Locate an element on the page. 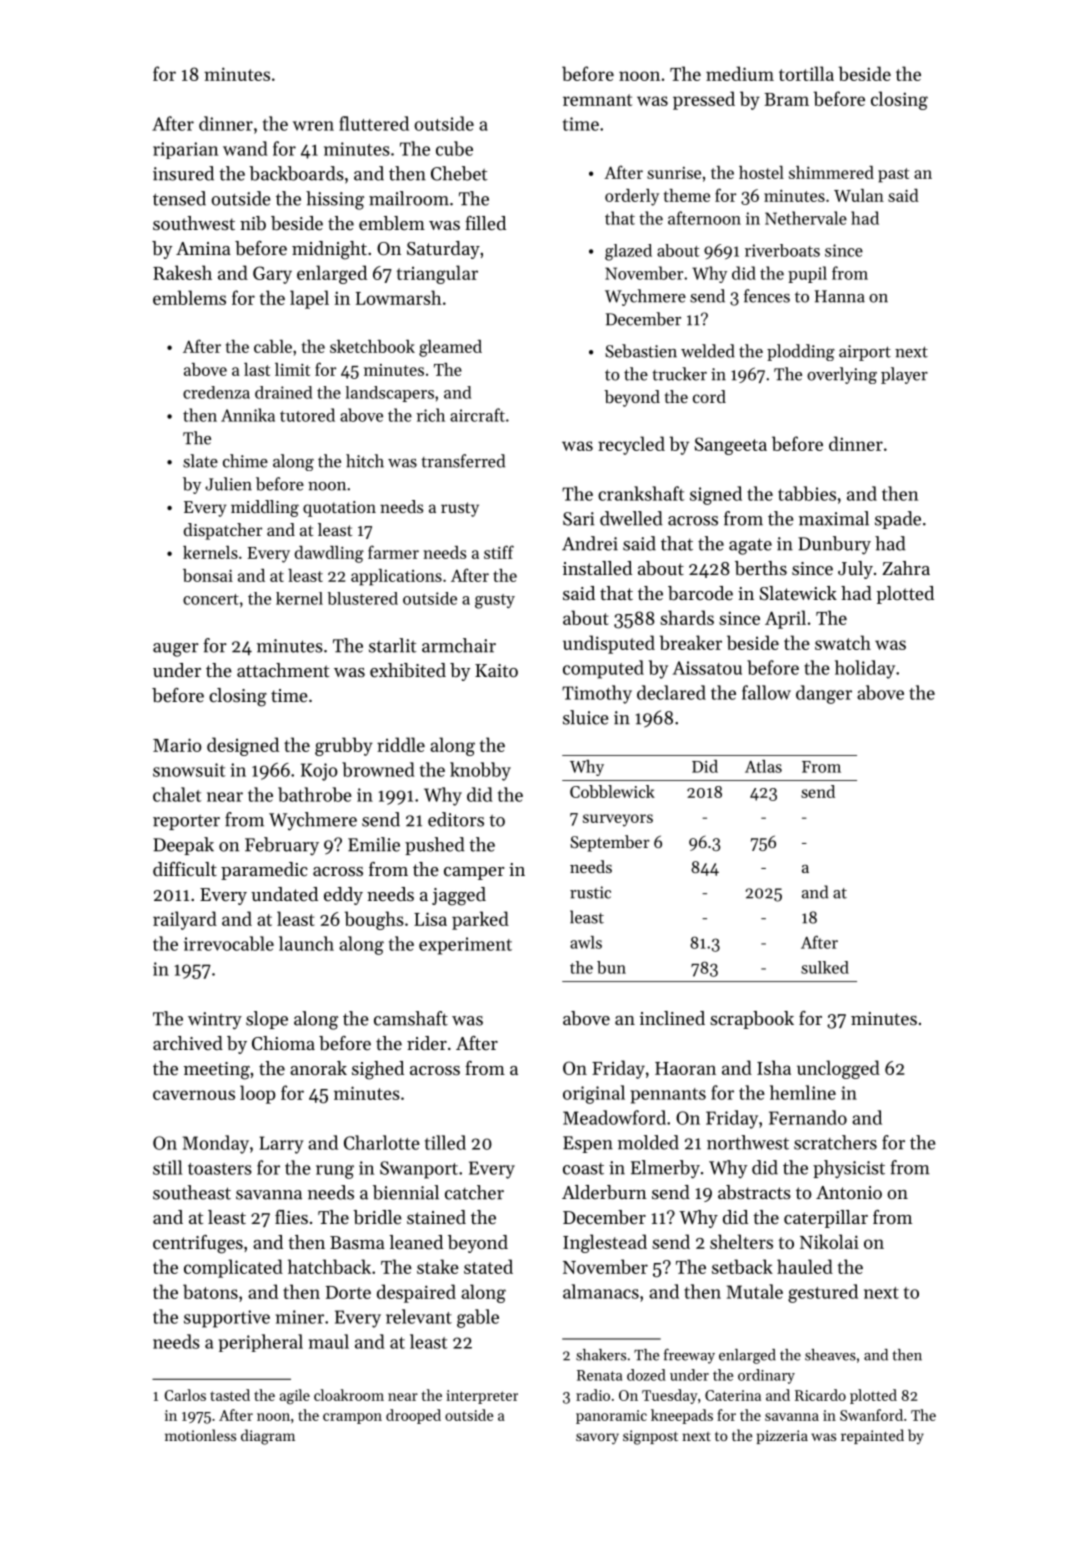  gable is located at coordinates (478, 1318).
